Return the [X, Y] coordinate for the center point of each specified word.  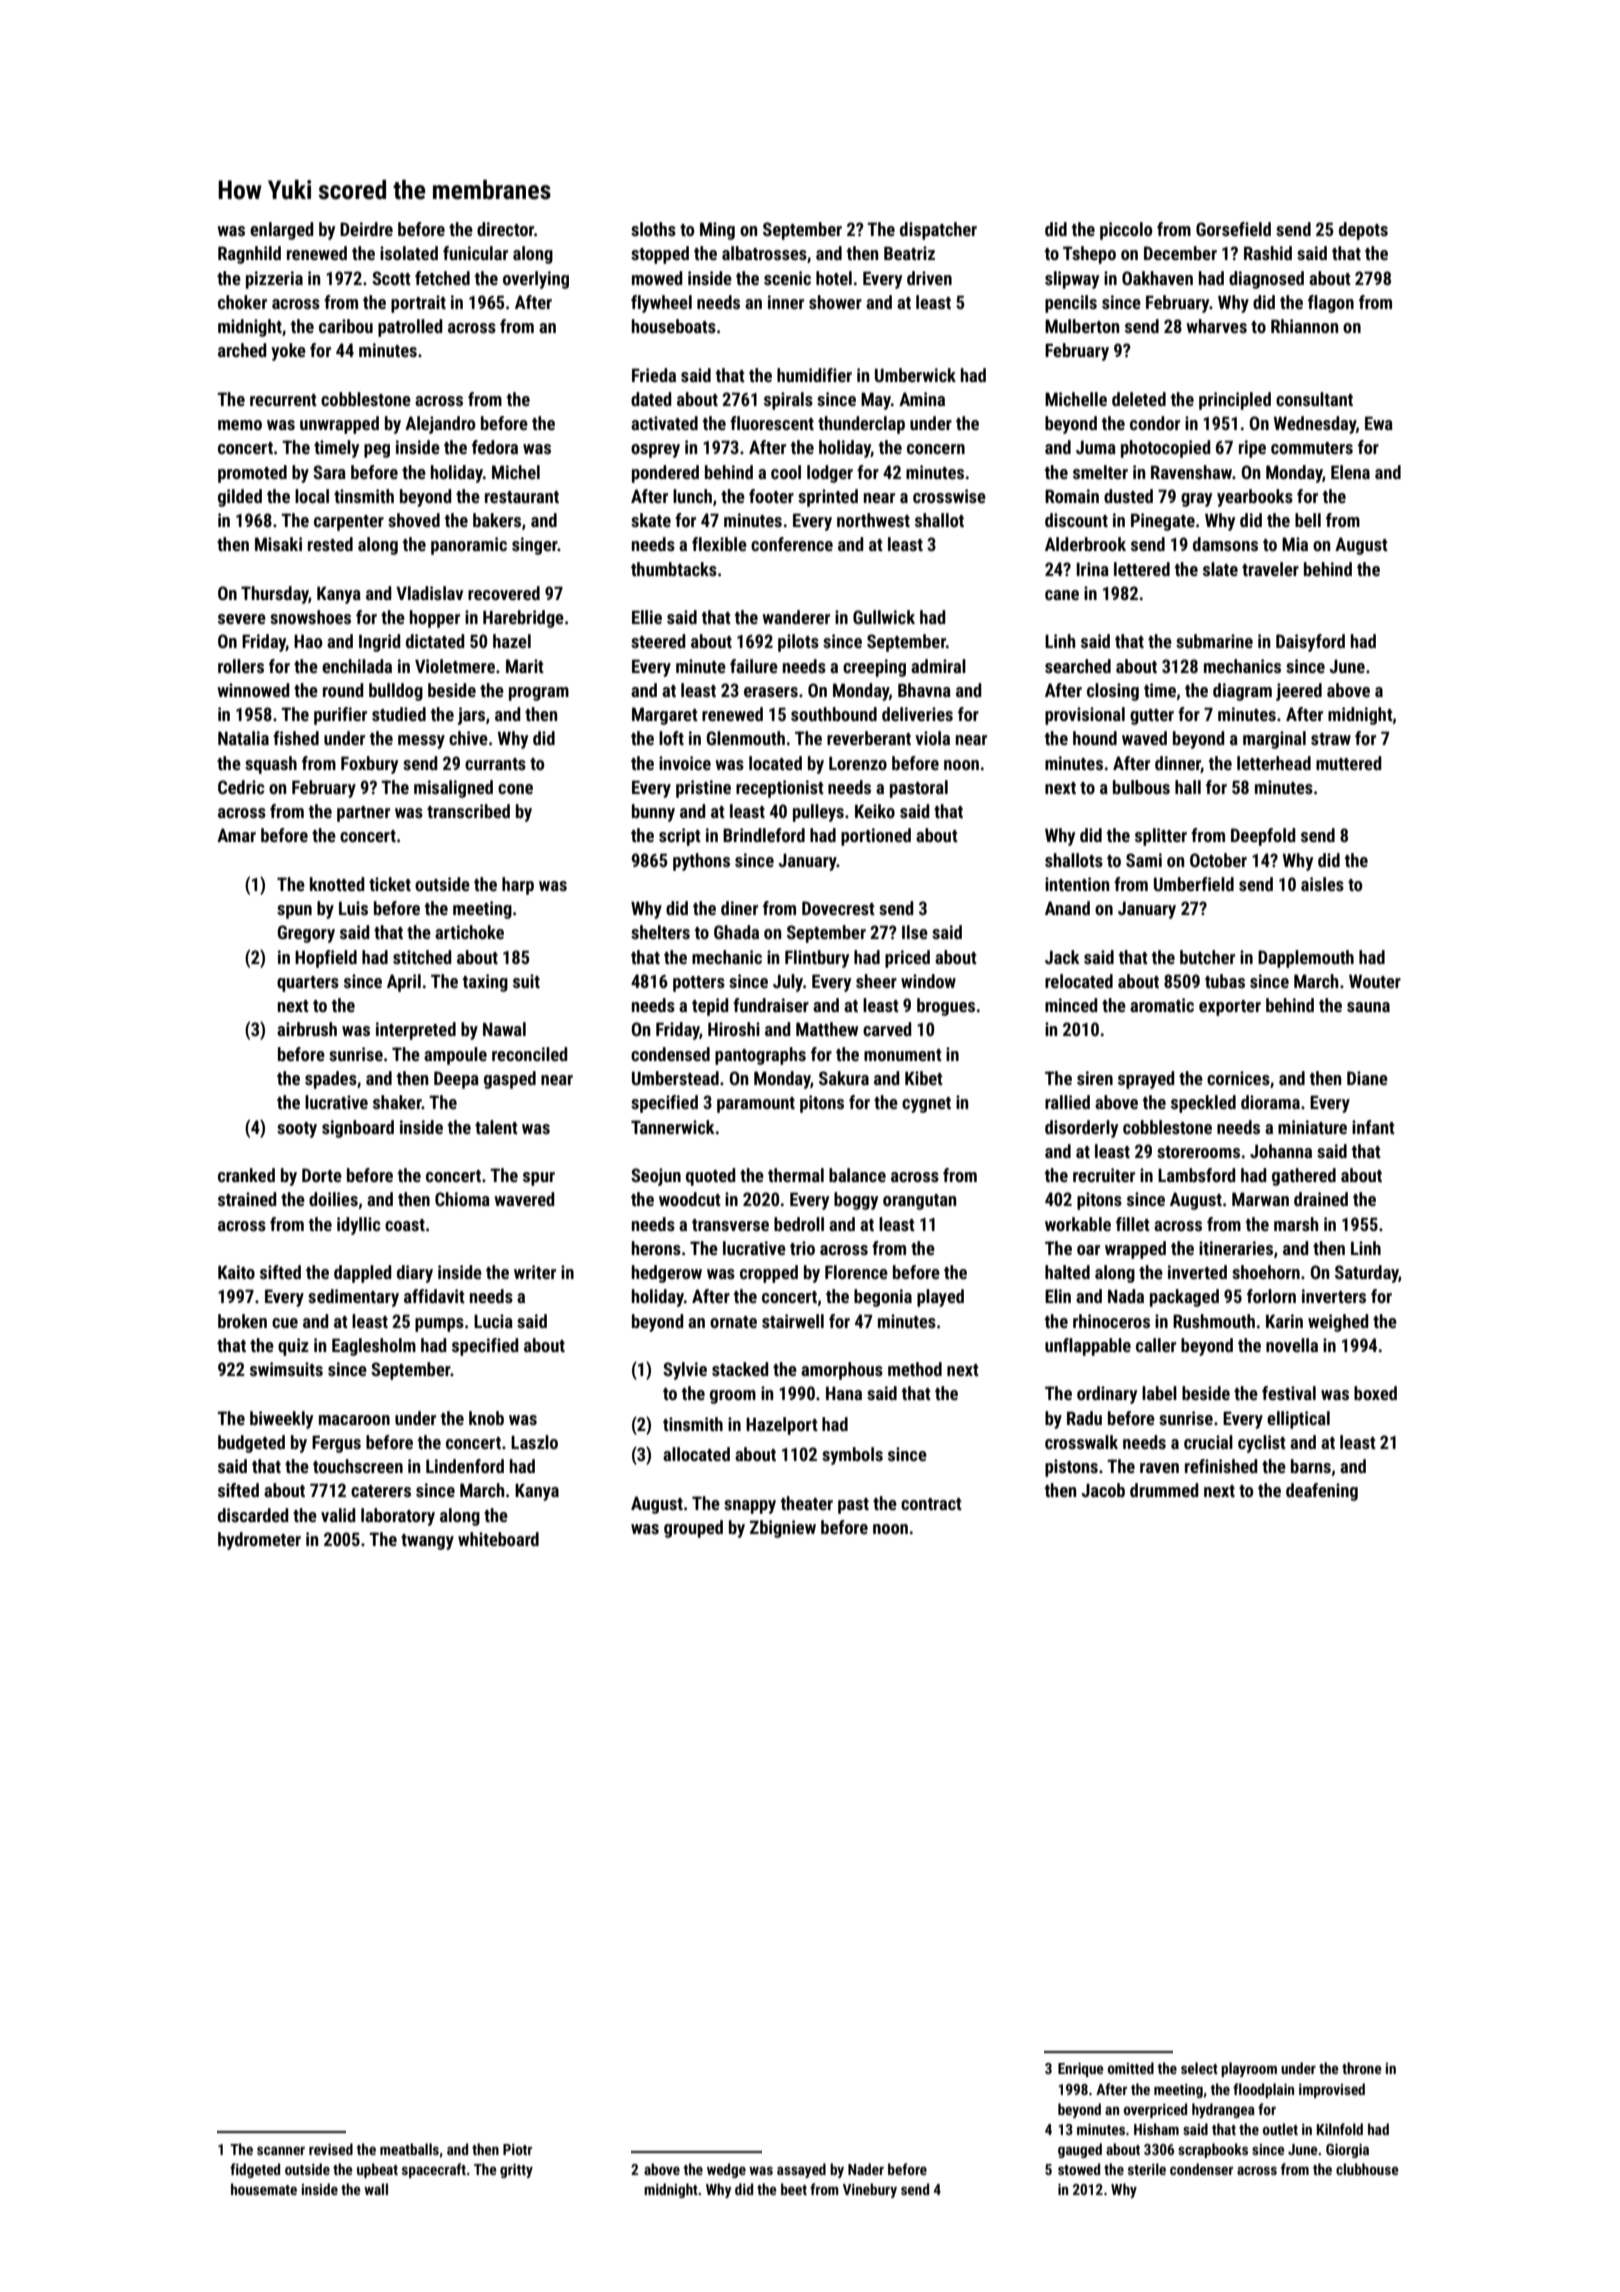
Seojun [656, 1177]
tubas [1225, 981]
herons [656, 1248]
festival [1289, 1393]
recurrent [283, 400]
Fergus [336, 1444]
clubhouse [1367, 2169]
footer [771, 496]
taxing [485, 983]
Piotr [517, 2149]
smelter [1100, 472]
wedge [726, 2170]
